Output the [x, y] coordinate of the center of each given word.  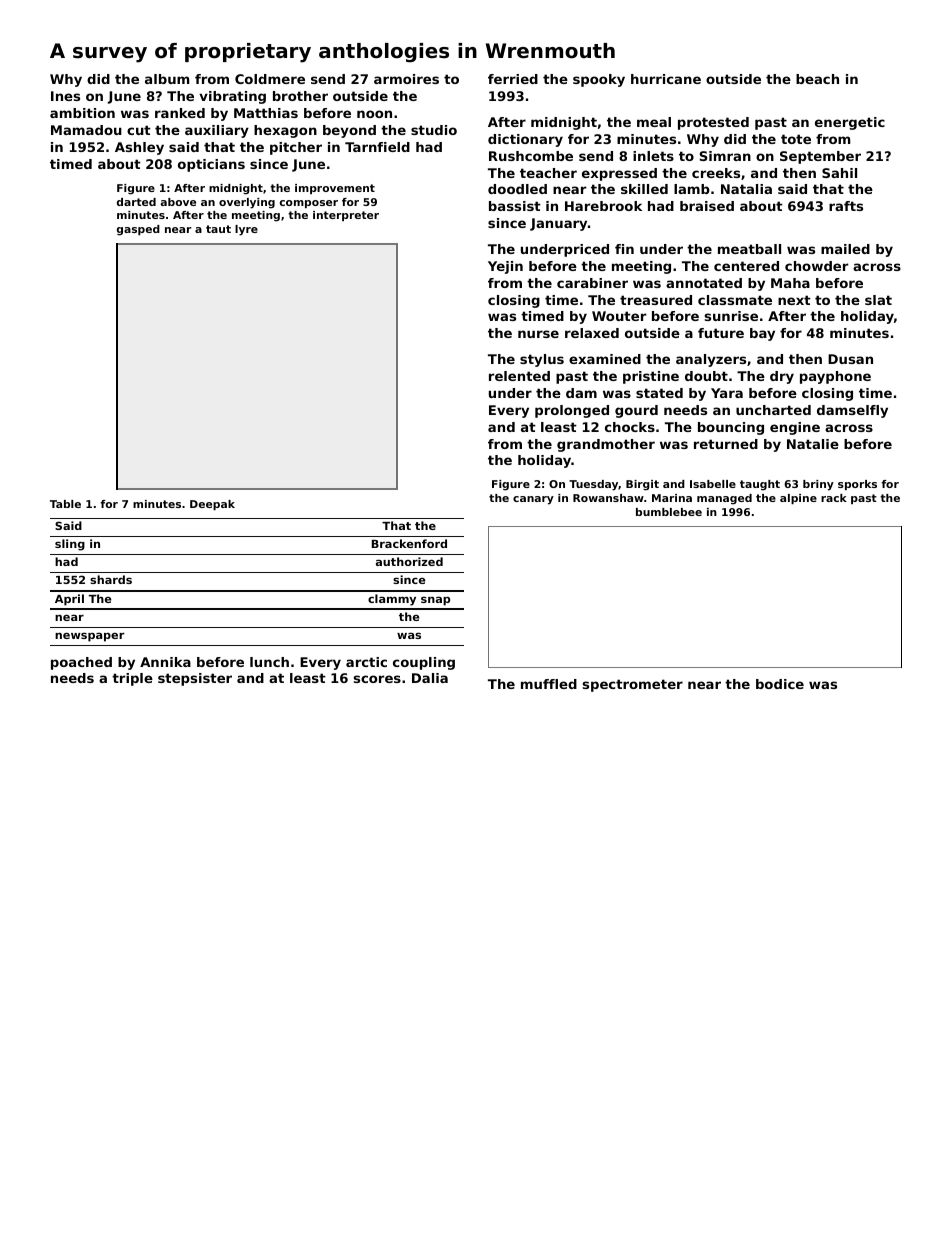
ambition [82, 113]
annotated [704, 283]
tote [796, 139]
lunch [269, 662]
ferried [513, 79]
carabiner [592, 283]
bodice [780, 684]
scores [377, 679]
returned [726, 444]
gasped [138, 230]
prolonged [572, 411]
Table [65, 504]
